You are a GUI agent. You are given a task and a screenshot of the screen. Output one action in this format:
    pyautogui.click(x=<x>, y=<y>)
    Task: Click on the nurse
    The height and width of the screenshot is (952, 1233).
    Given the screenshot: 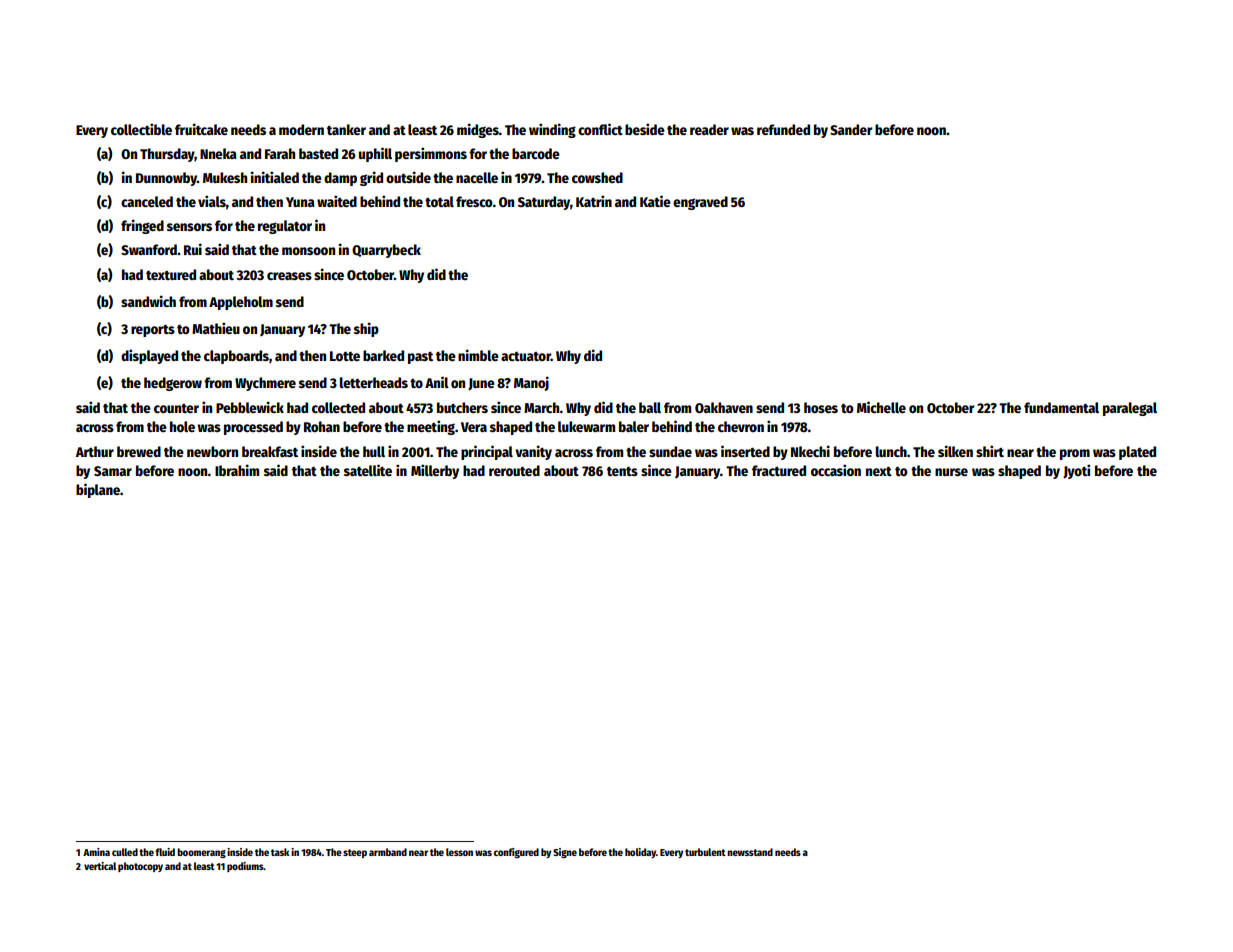 What is the action you would take?
    pyautogui.click(x=951, y=472)
